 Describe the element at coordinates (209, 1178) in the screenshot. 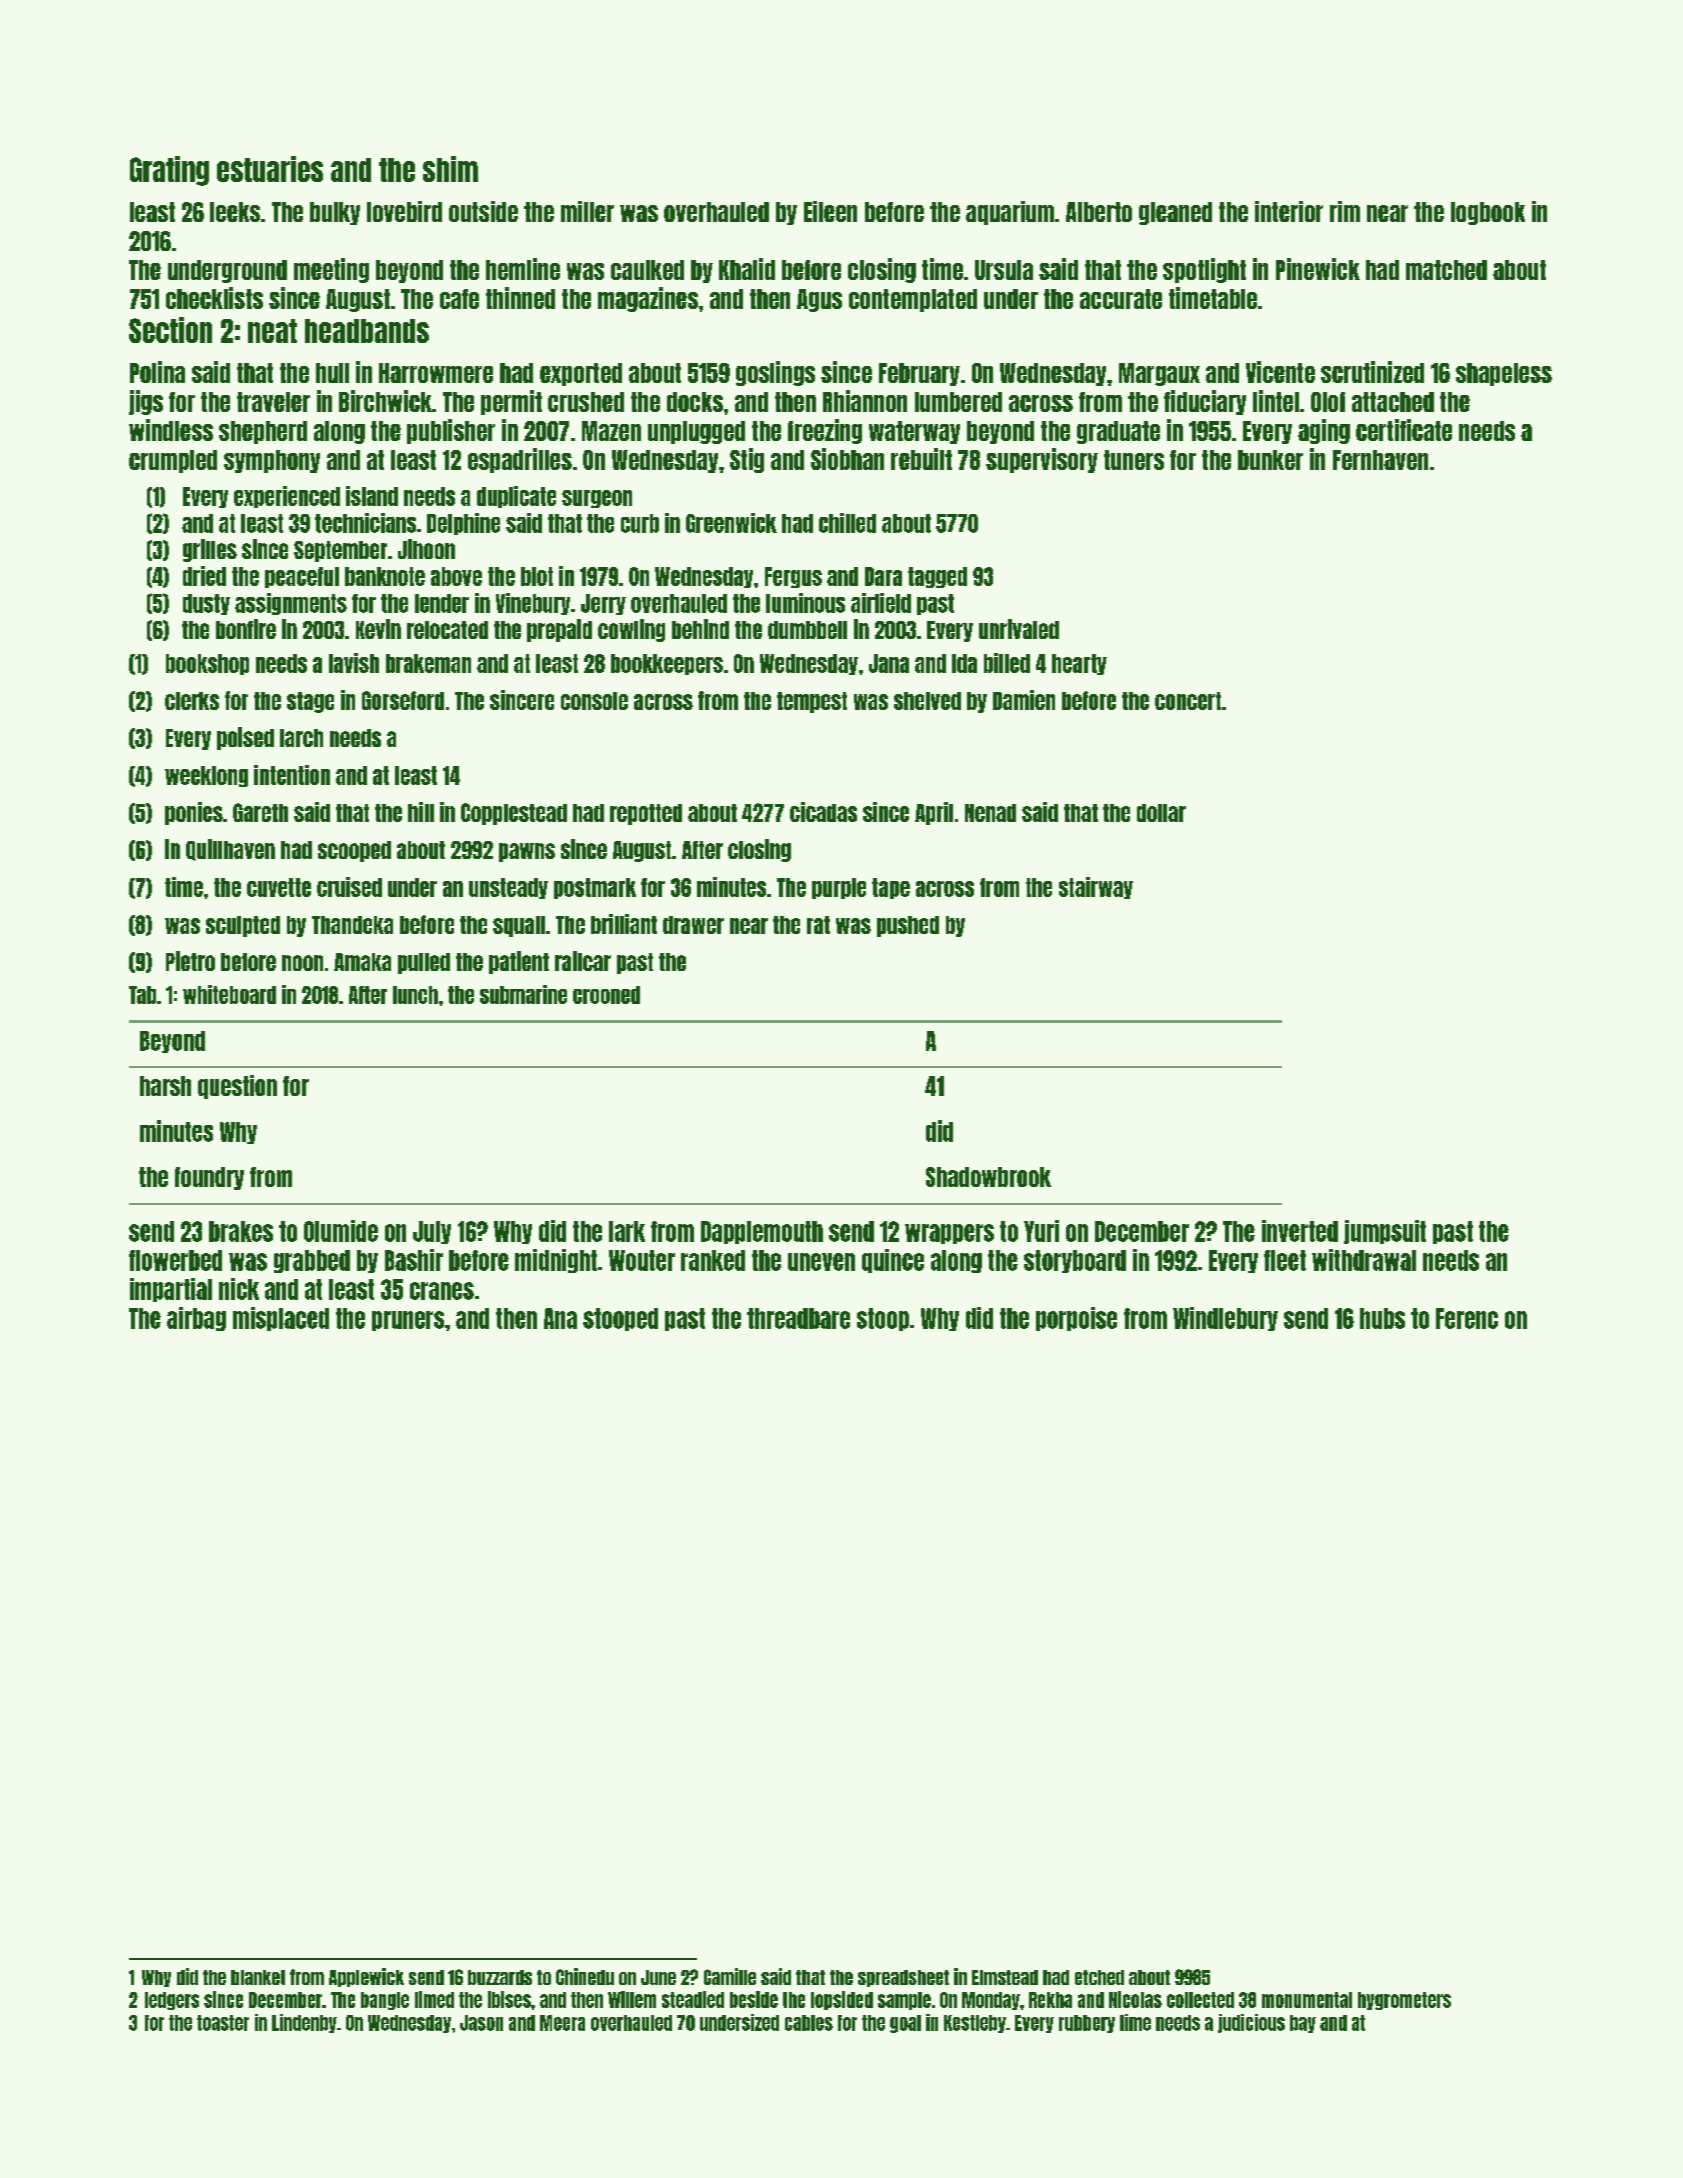

I see `foundry` at that location.
